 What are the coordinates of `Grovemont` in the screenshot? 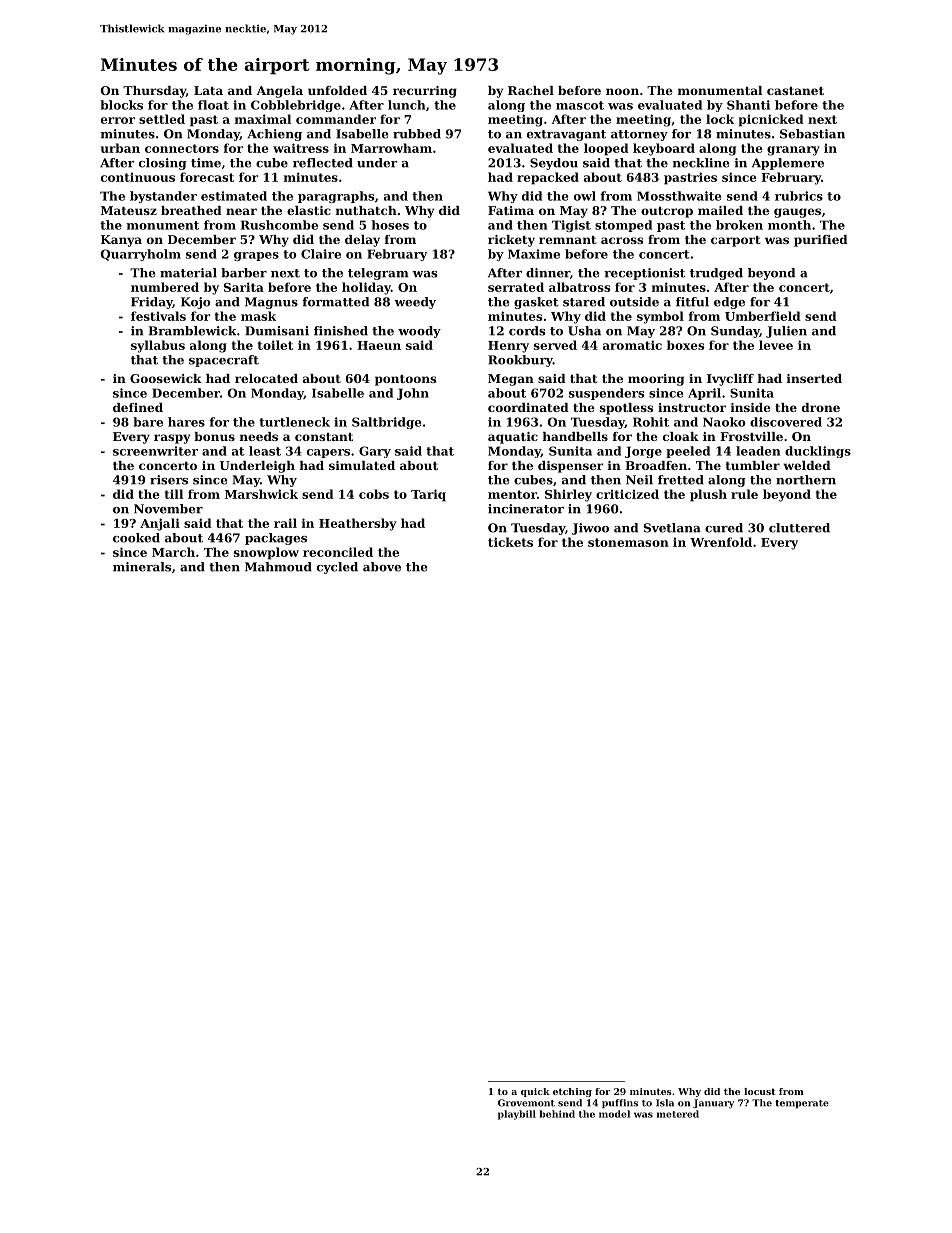 It's located at (526, 1103).
